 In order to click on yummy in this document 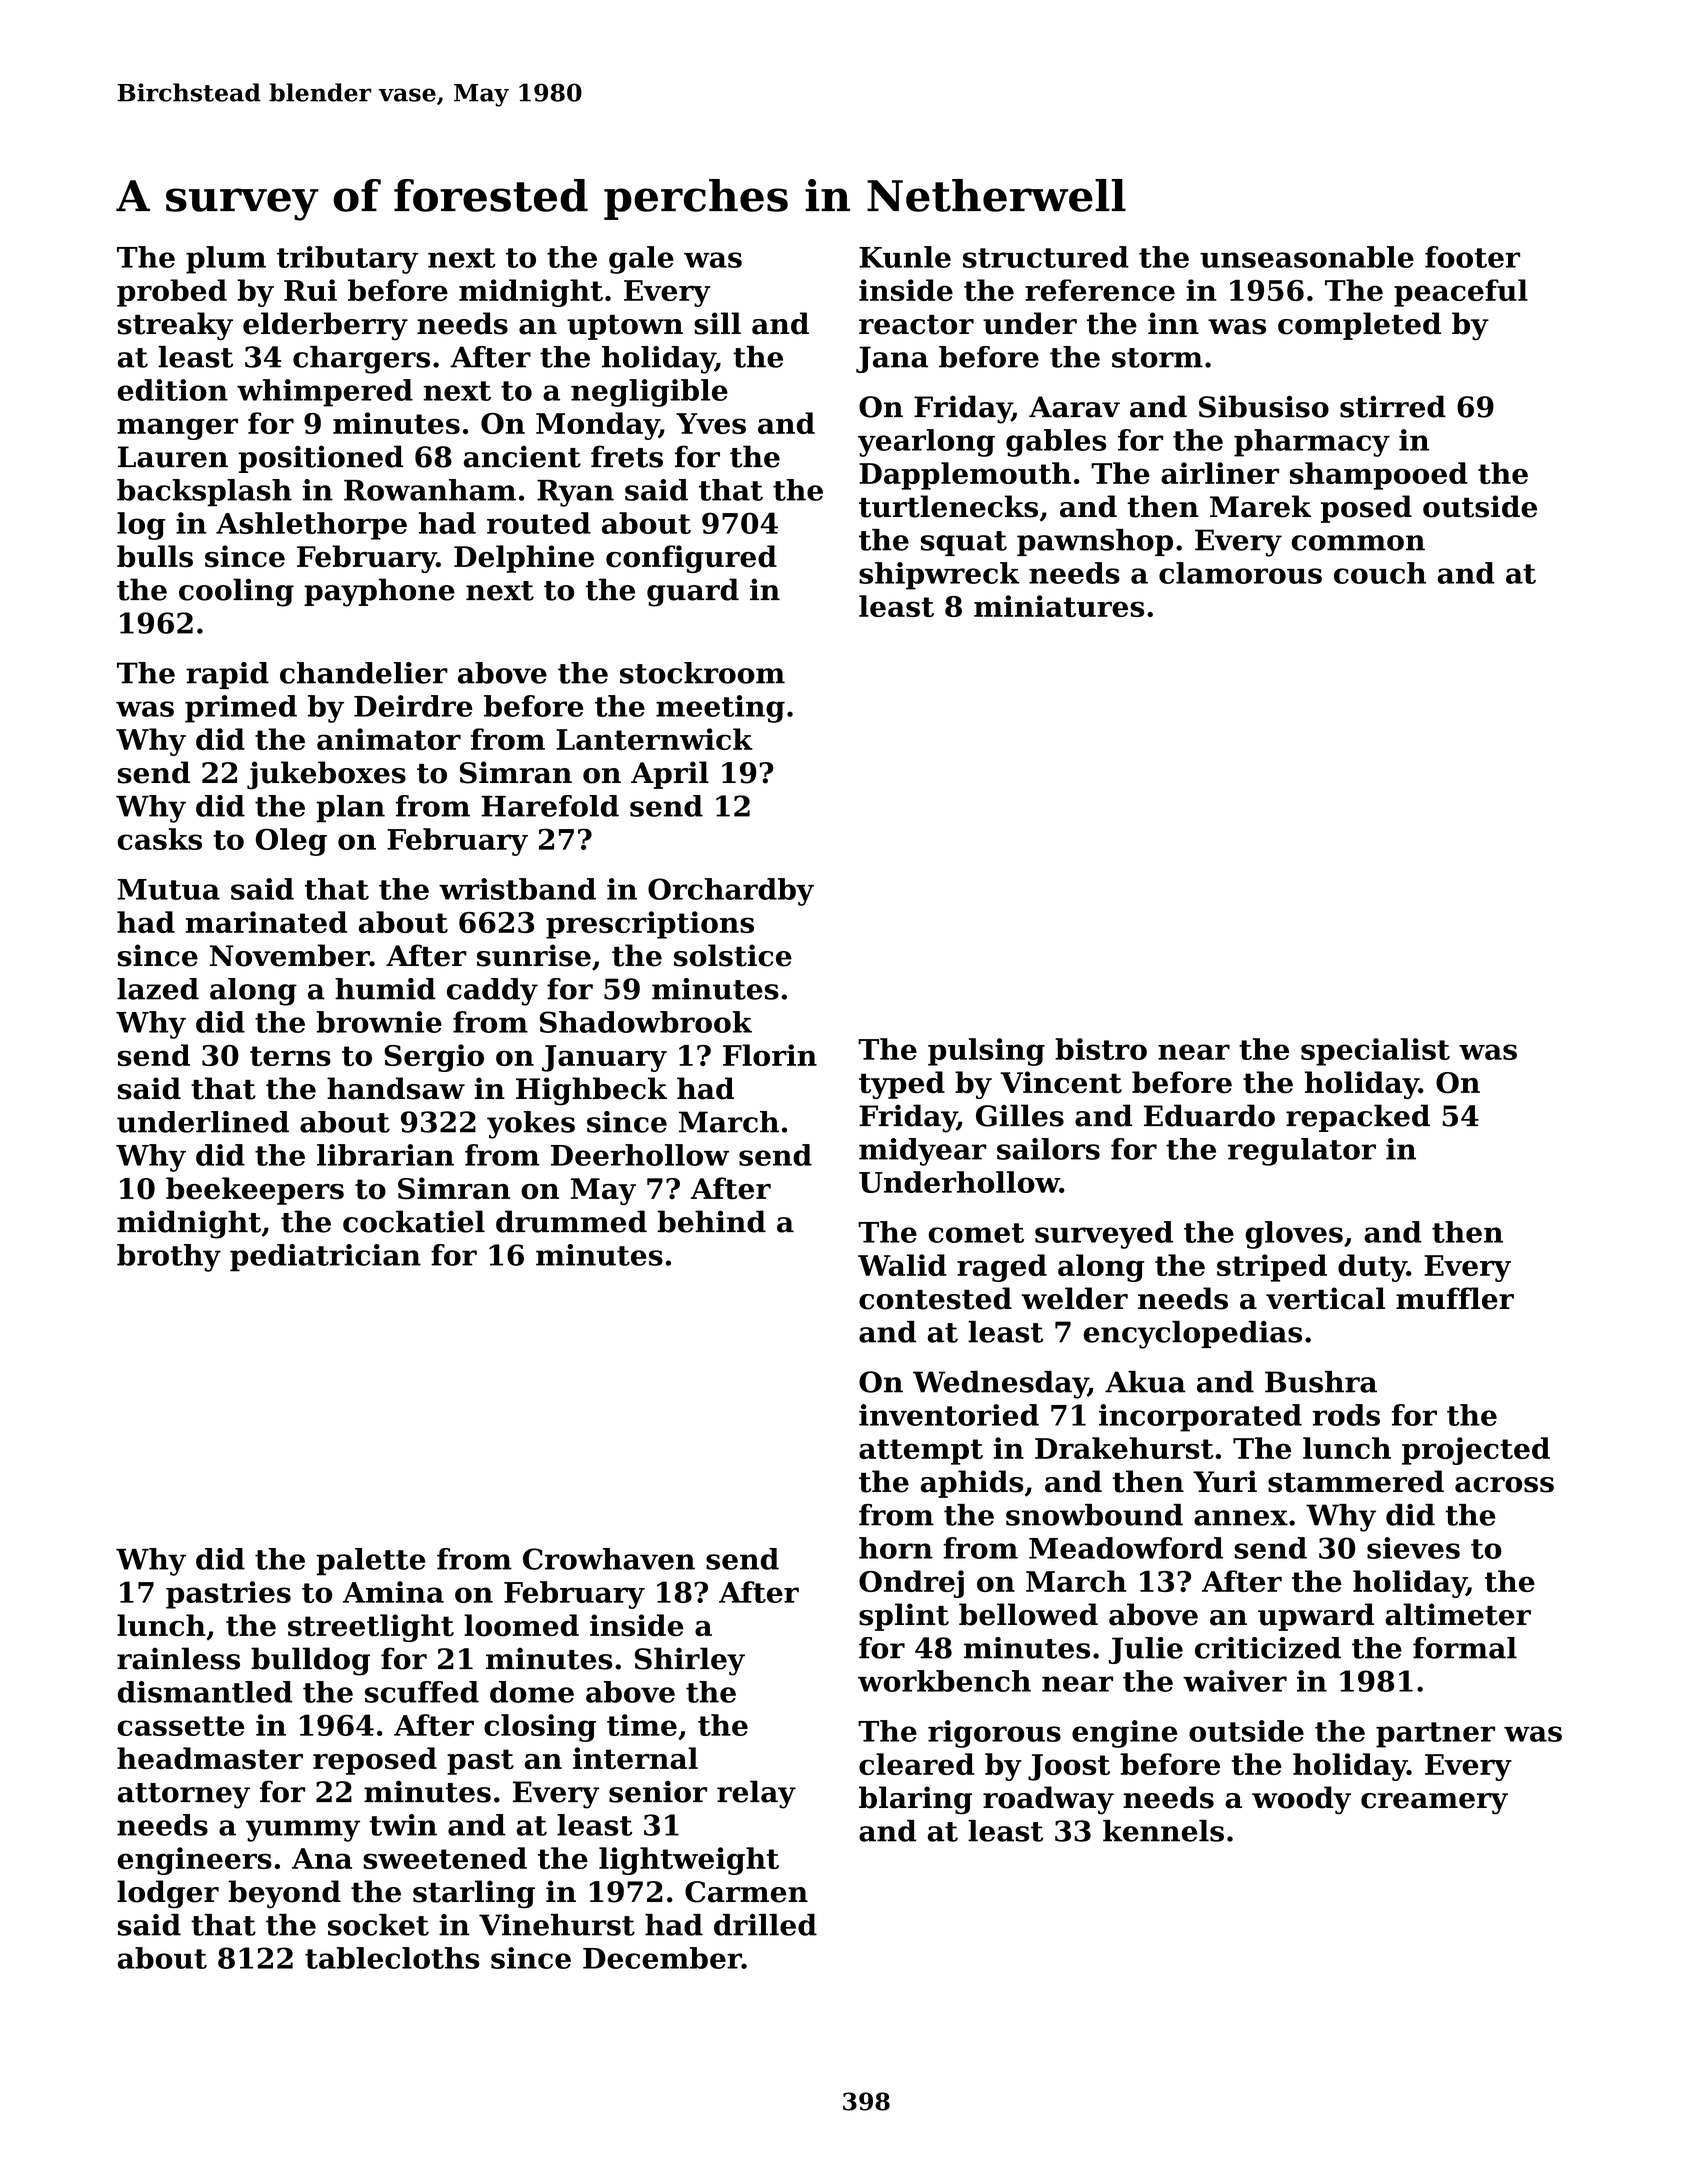, I will do `click(303, 1831)`.
